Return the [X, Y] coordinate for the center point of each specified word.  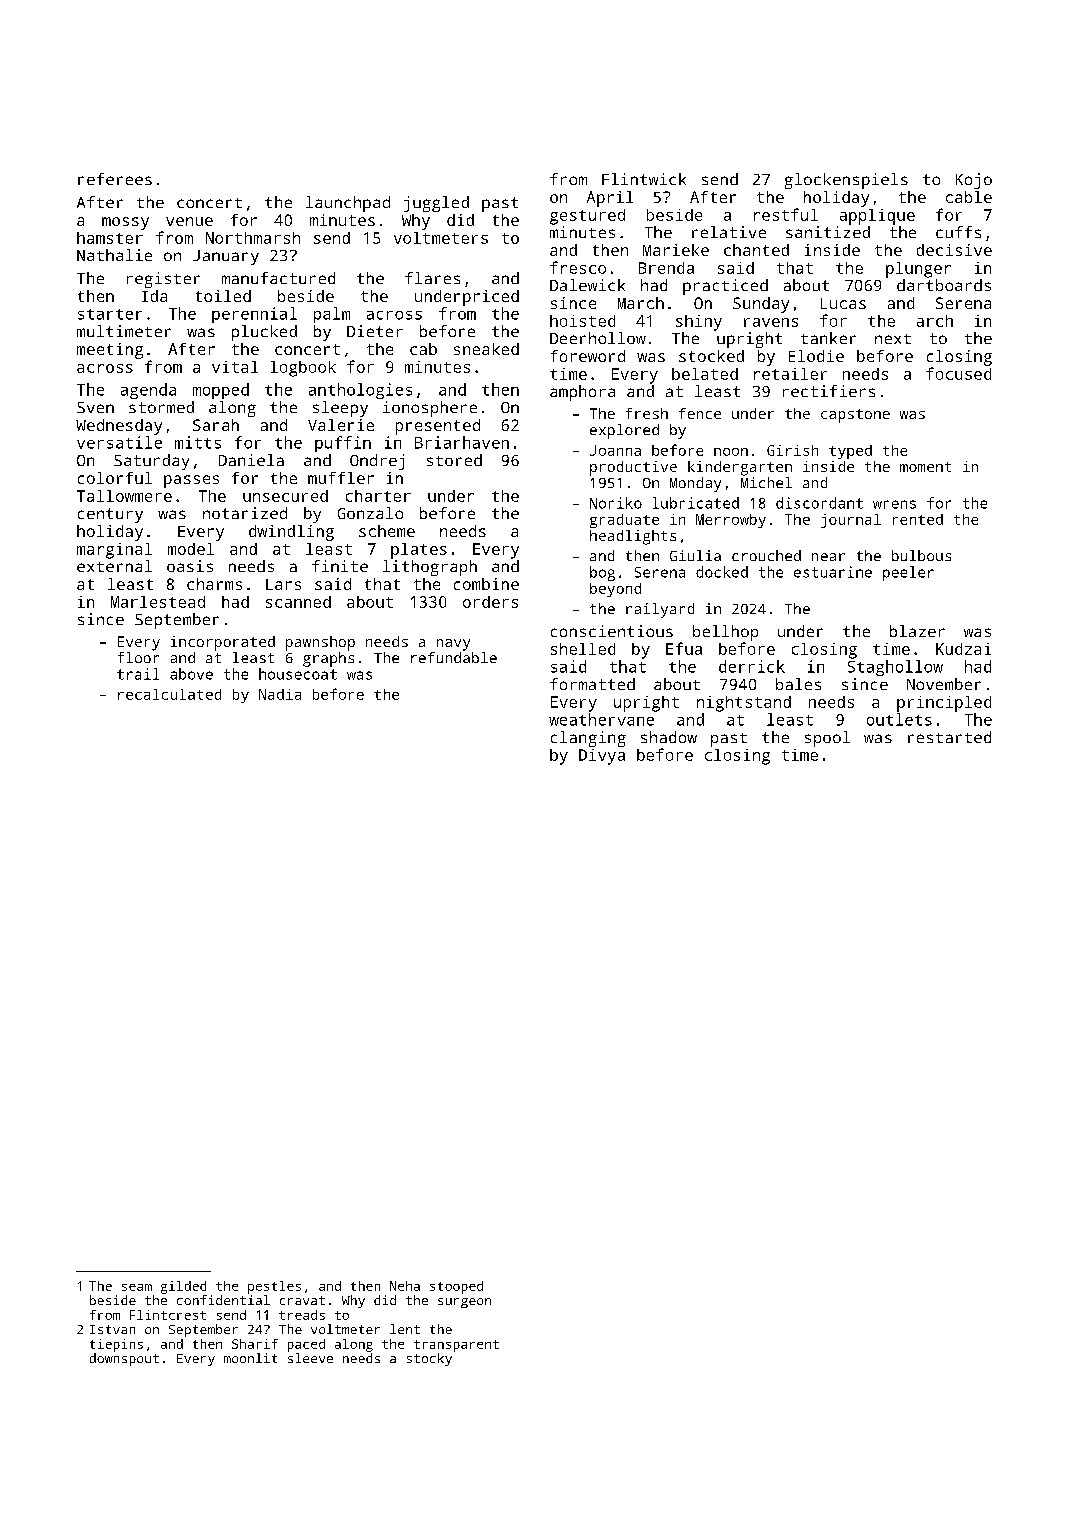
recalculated [169, 694]
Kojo [974, 181]
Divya [602, 757]
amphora [582, 393]
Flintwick [644, 179]
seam [137, 1287]
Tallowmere [124, 496]
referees [115, 179]
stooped [456, 1287]
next [893, 339]
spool [827, 739]
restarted [949, 737]
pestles [274, 1287]
